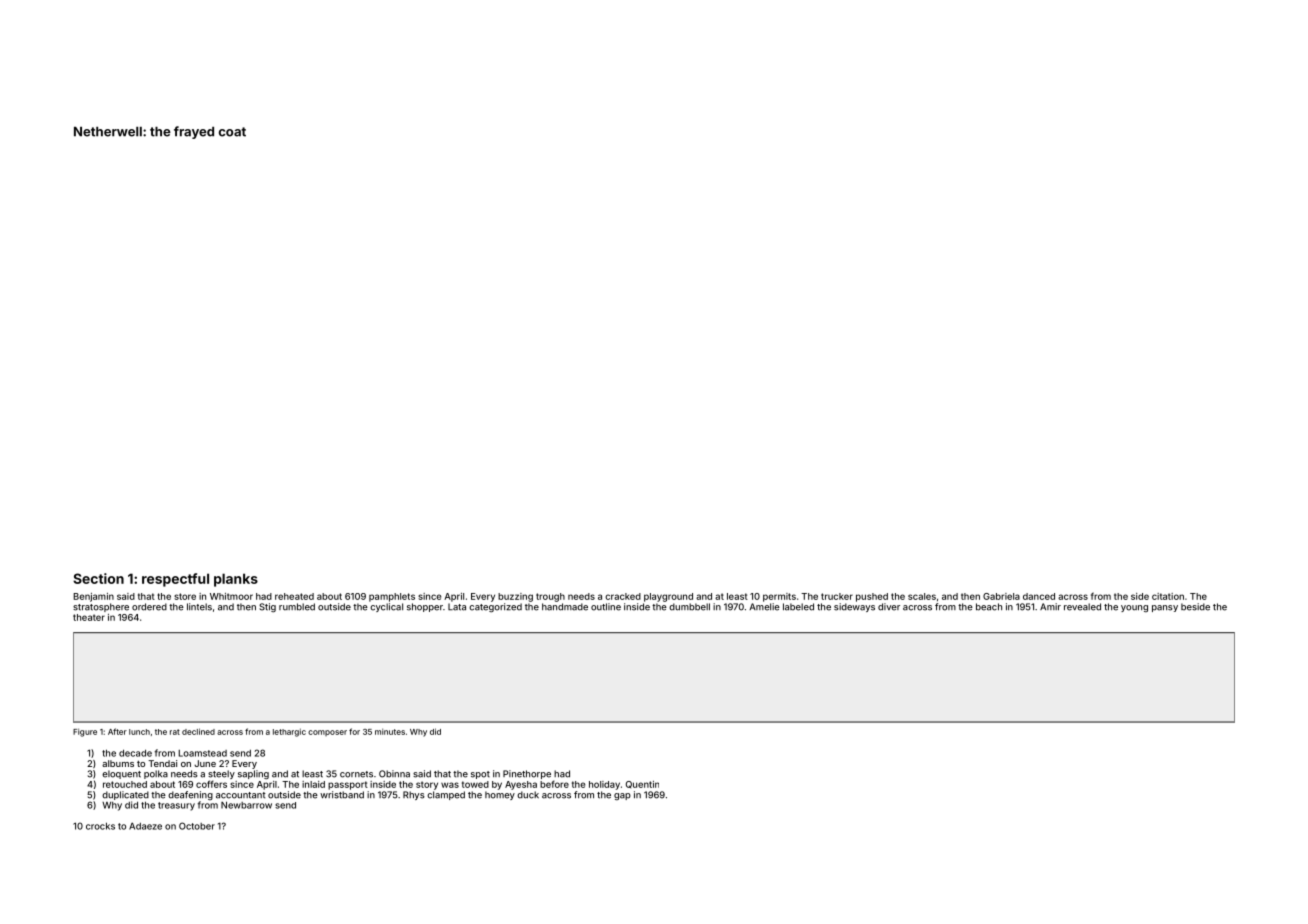 This screenshot has width=1308, height=924. Describe the element at coordinates (390, 732) in the screenshot. I see `minutes` at that location.
